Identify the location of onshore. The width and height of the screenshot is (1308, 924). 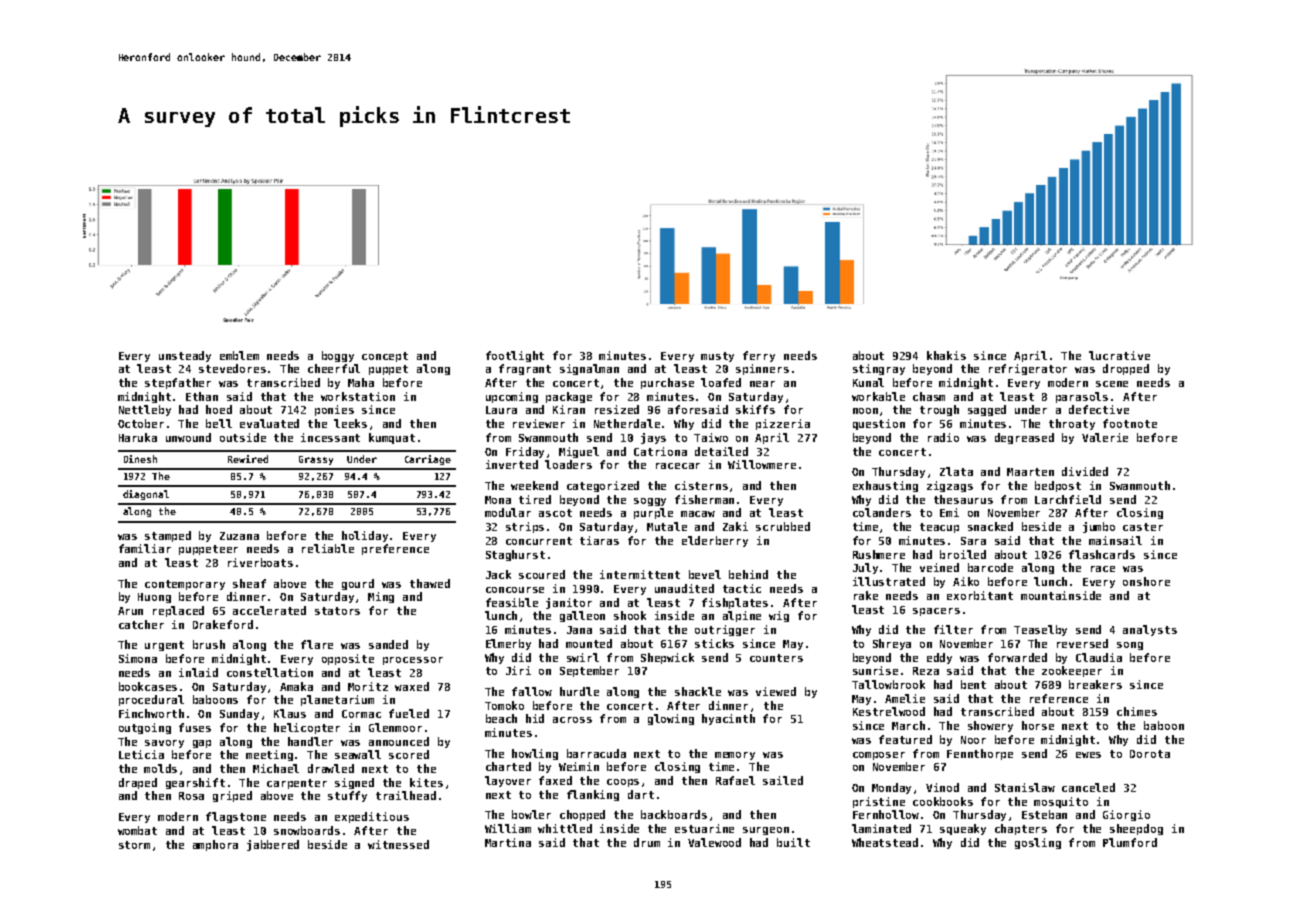
(1146, 581).
